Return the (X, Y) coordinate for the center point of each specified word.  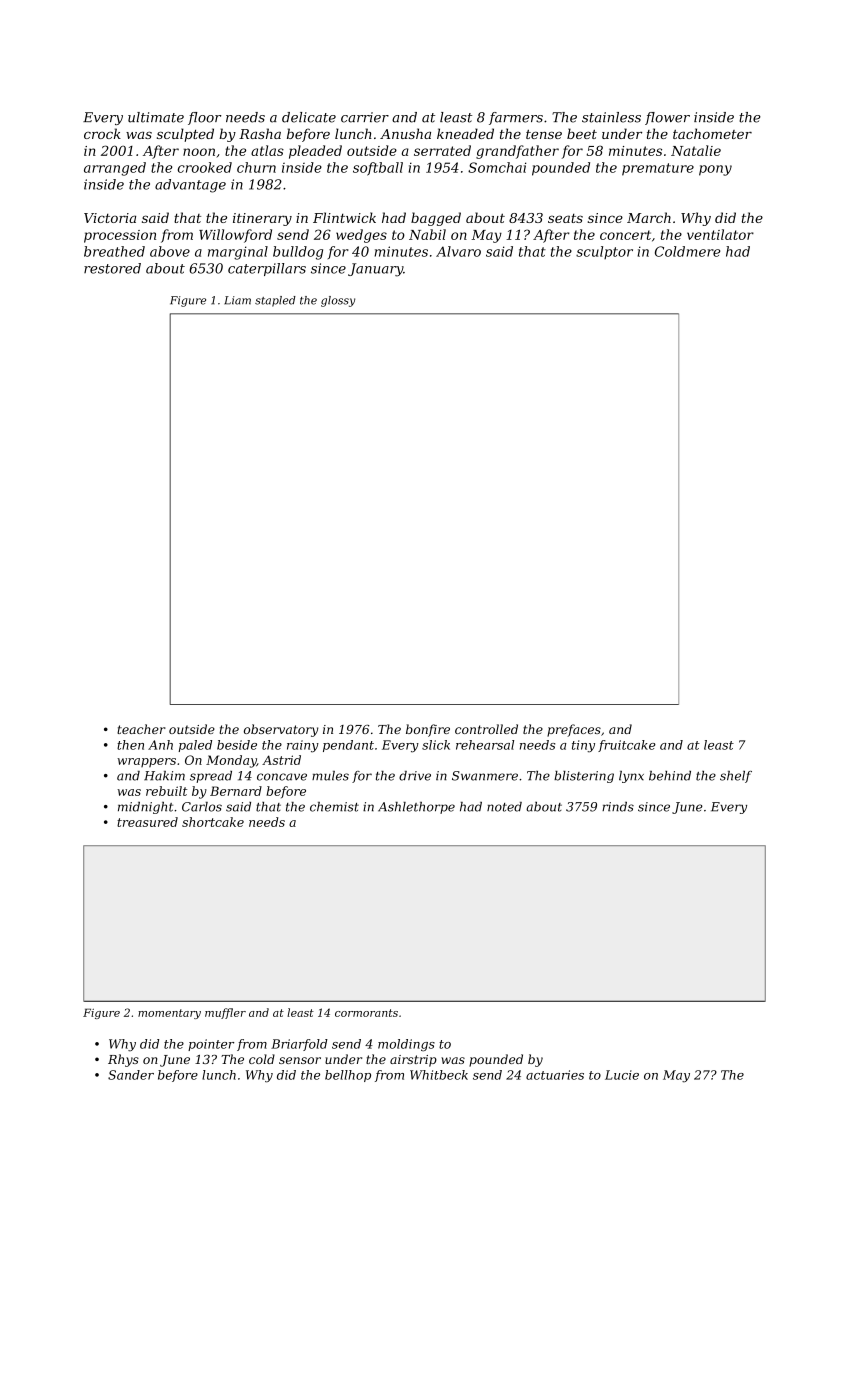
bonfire (428, 730)
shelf (736, 777)
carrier (365, 117)
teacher (141, 729)
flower (667, 118)
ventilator (720, 234)
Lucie (622, 1075)
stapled (275, 301)
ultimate (156, 117)
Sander (131, 1075)
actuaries (555, 1075)
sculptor (604, 252)
